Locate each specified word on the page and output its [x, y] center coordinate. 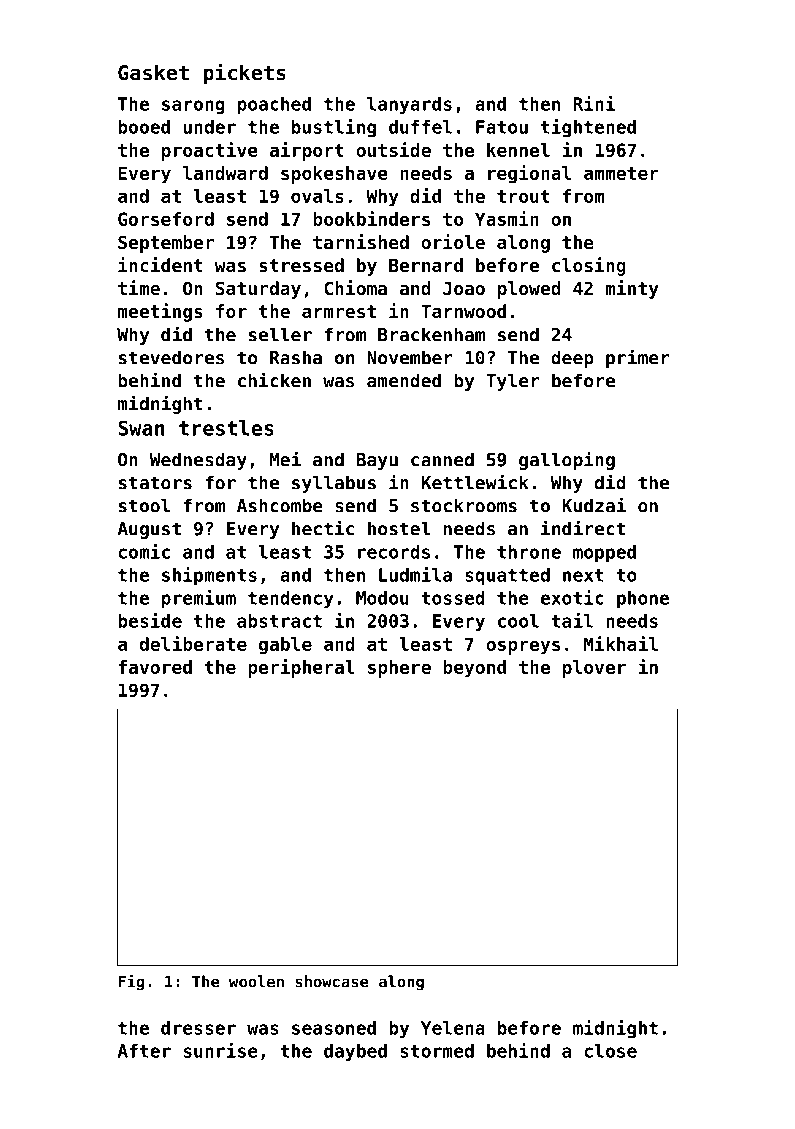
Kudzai [594, 505]
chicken [274, 380]
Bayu [377, 461]
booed [144, 127]
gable [285, 646]
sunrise [221, 1050]
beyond [474, 669]
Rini [594, 103]
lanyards [409, 105]
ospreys [523, 647]
